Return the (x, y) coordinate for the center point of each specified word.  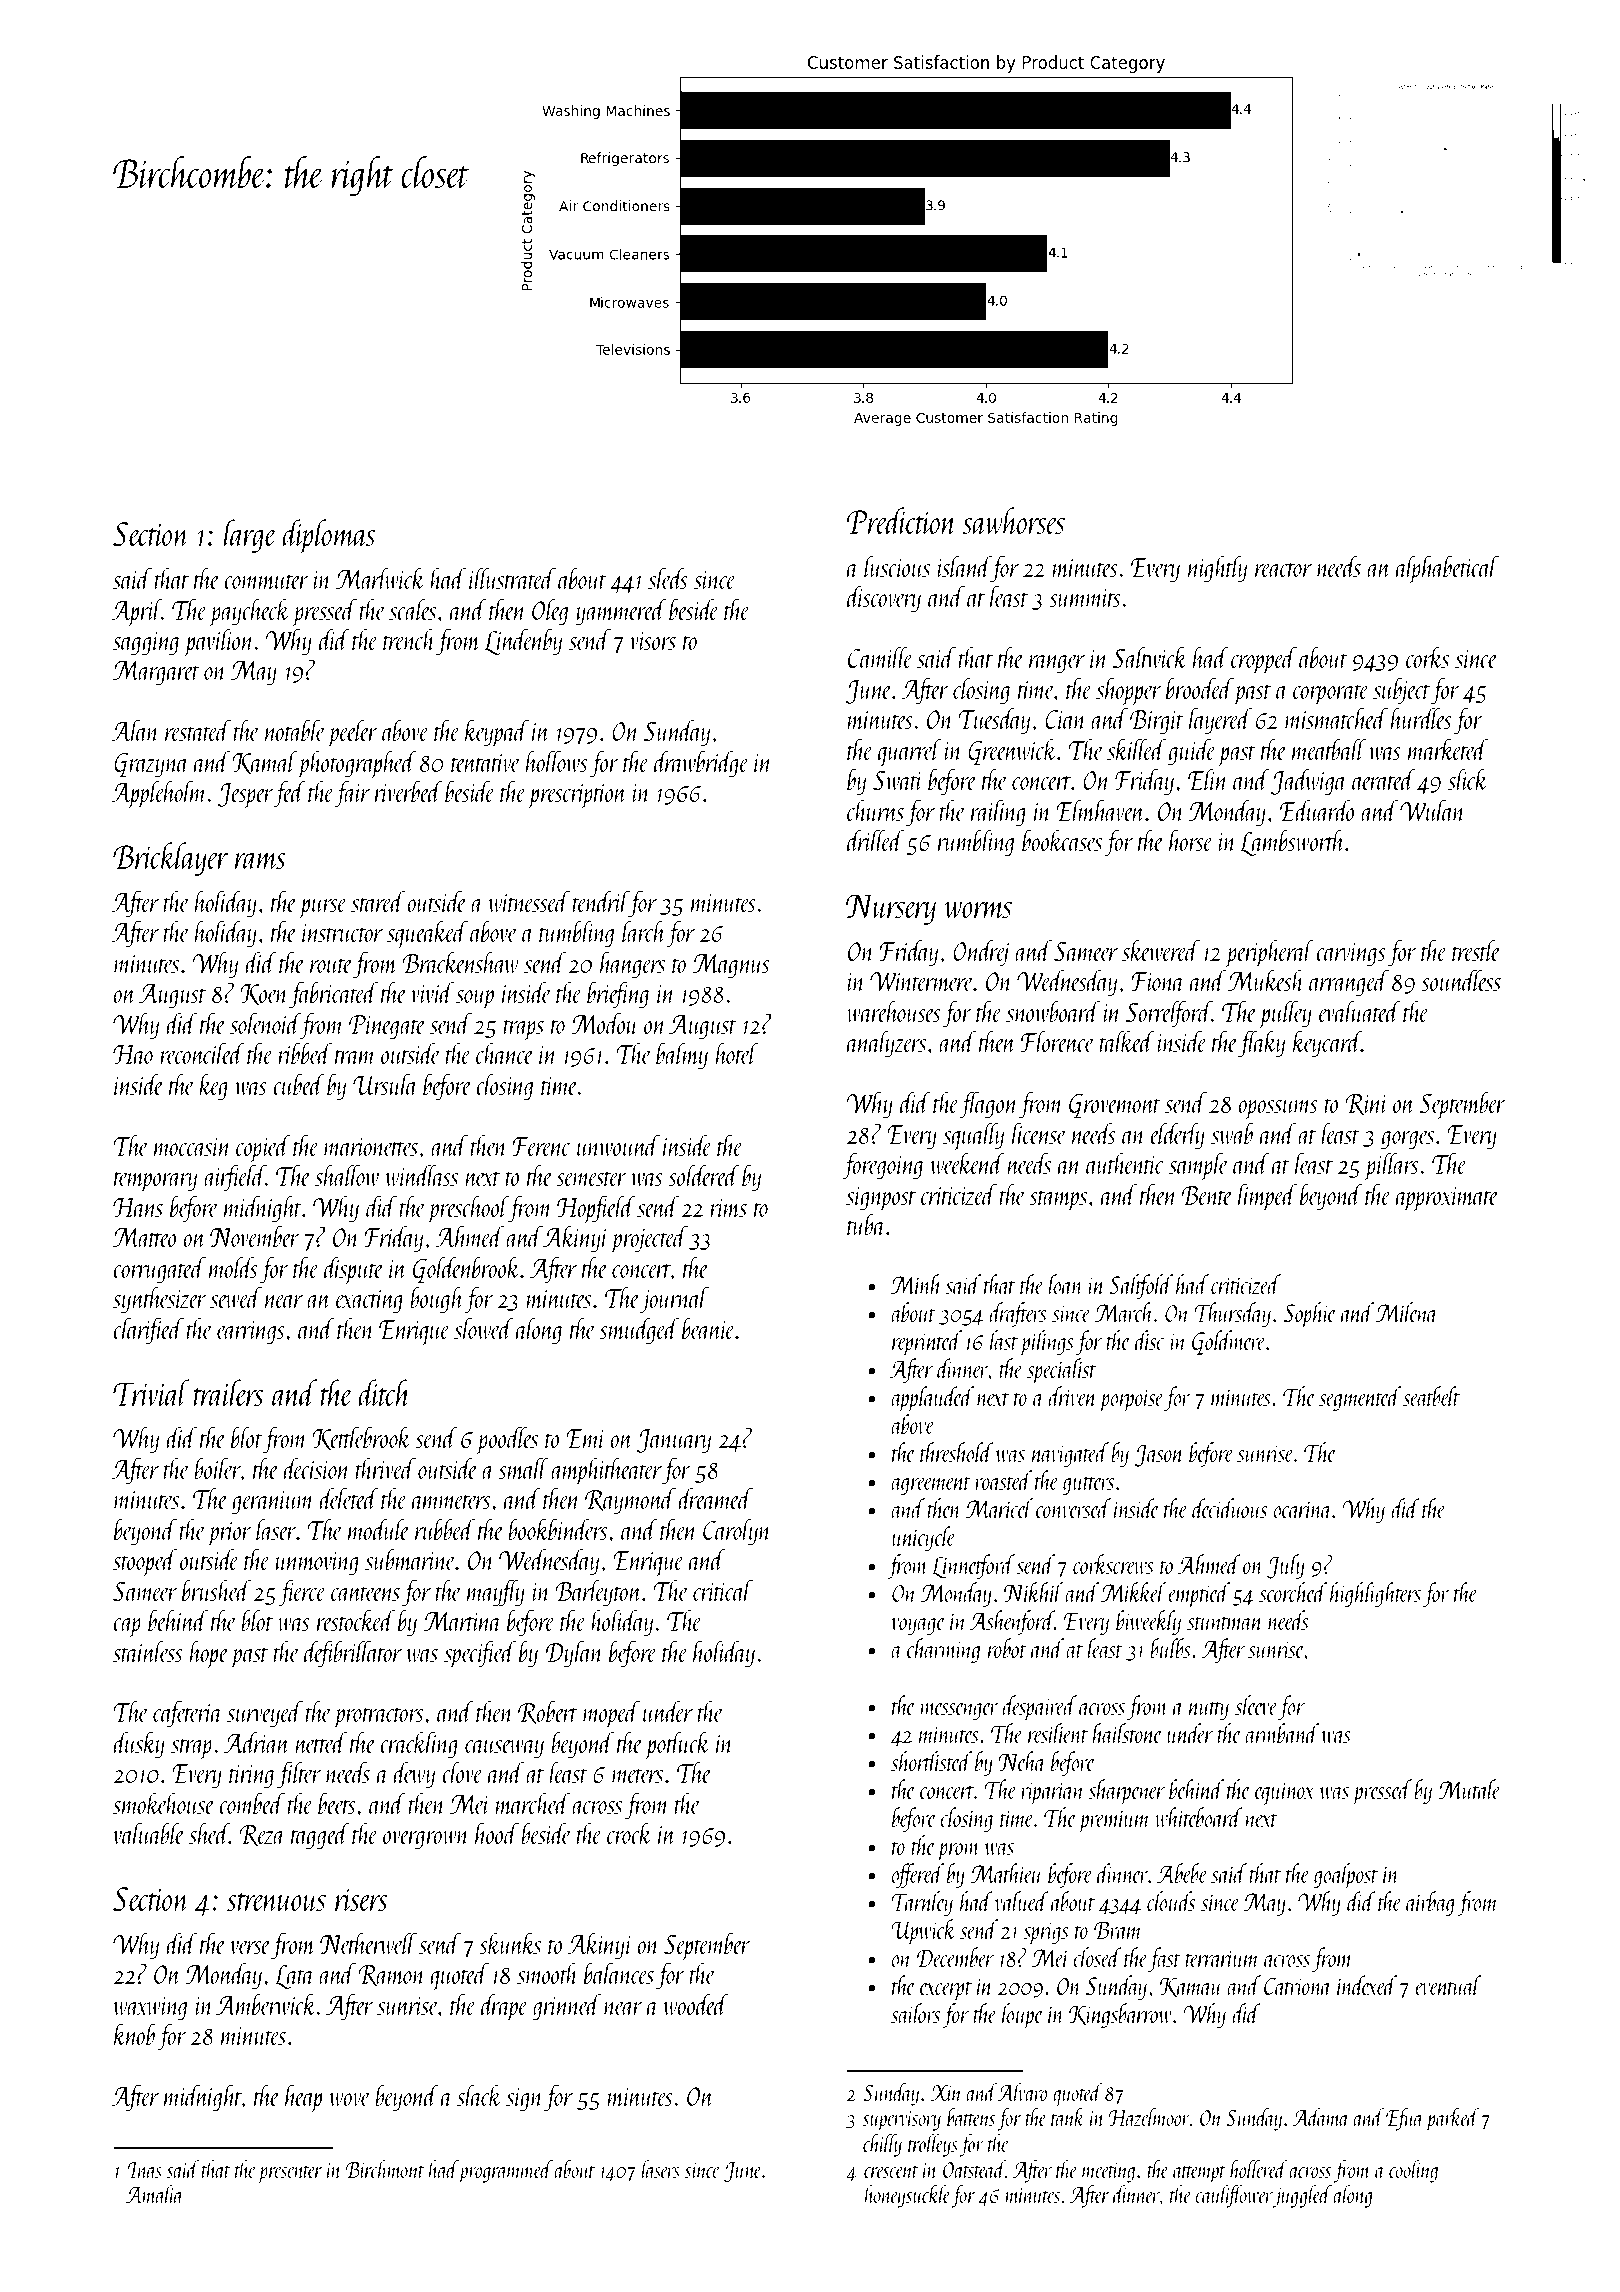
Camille (880, 657)
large (250, 536)
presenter (290, 2174)
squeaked (427, 934)
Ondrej (981, 953)
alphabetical (1447, 569)
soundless (1461, 980)
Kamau (1191, 1987)
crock (630, 1833)
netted (321, 1742)
